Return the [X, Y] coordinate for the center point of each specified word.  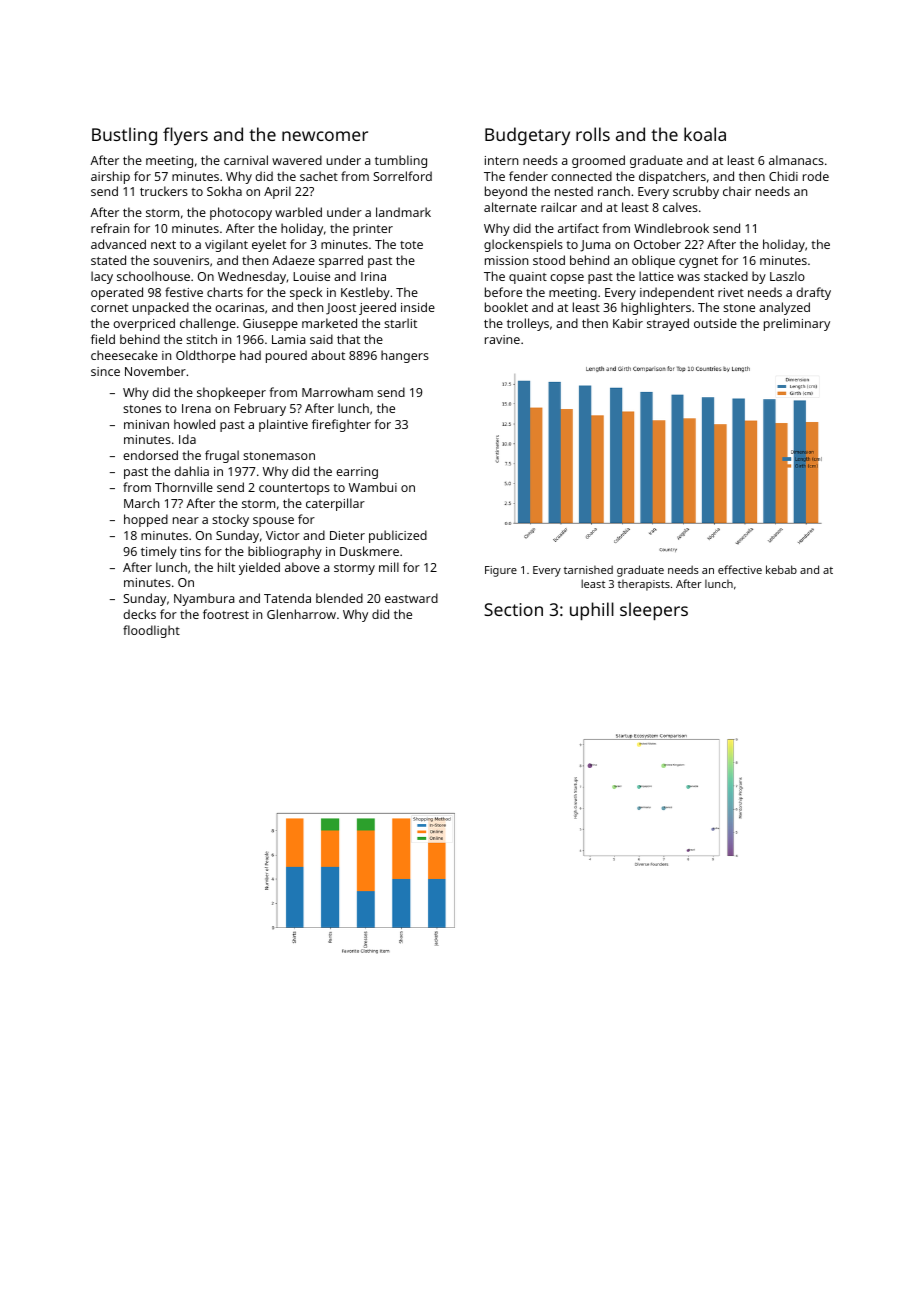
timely [159, 552]
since [105, 371]
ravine [502, 339]
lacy [102, 277]
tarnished [588, 569]
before [503, 292]
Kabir [628, 323]
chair [737, 191]
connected [581, 176]
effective [740, 569]
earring [357, 473]
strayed [668, 324]
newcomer [325, 136]
